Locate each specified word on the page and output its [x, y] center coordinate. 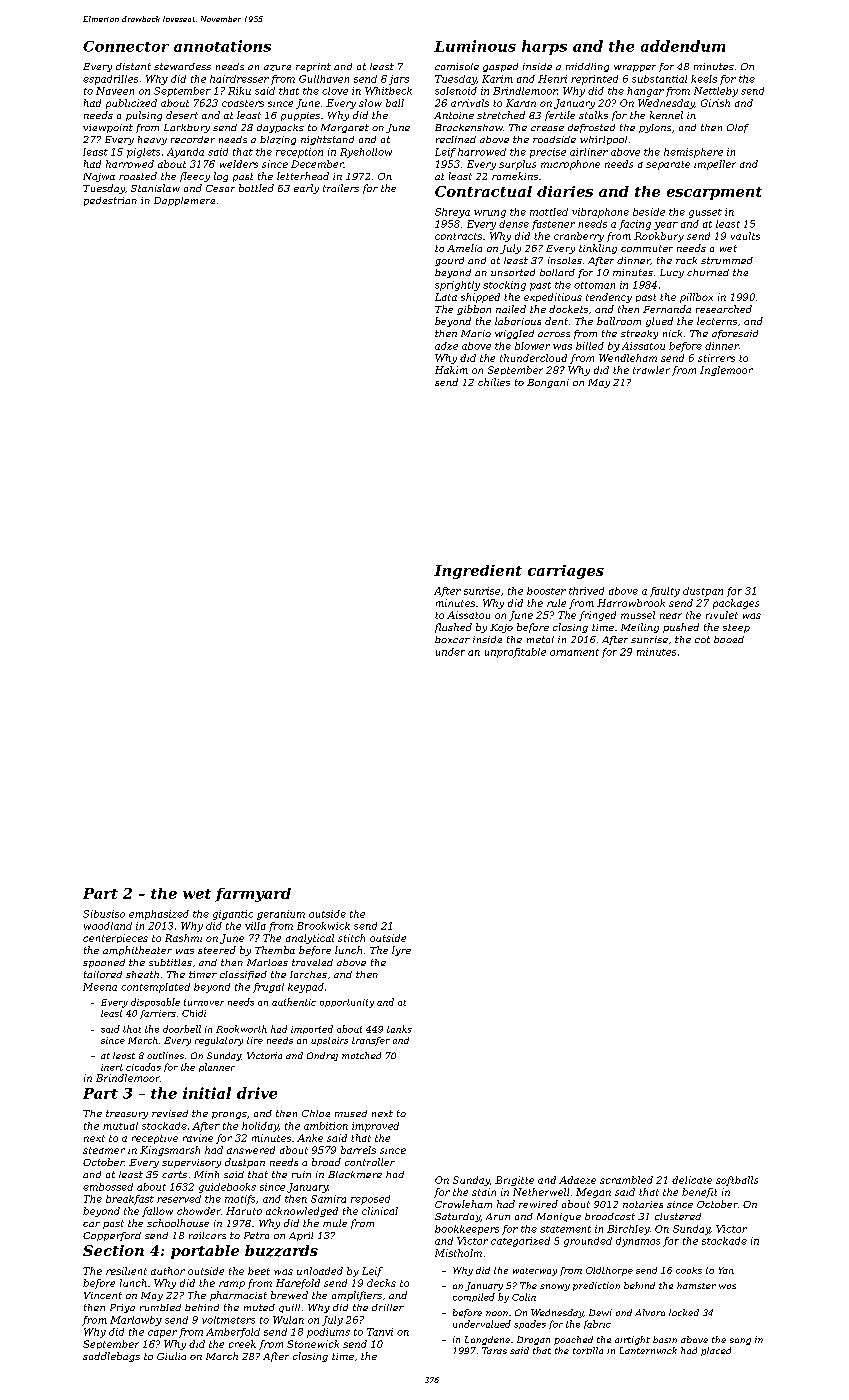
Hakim [451, 370]
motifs [240, 1200]
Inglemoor [726, 371]
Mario [476, 333]
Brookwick [323, 926]
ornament [574, 652]
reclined [456, 139]
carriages [566, 572]
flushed [453, 628]
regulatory [219, 1041]
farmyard [253, 895]
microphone [570, 165]
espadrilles [110, 80]
